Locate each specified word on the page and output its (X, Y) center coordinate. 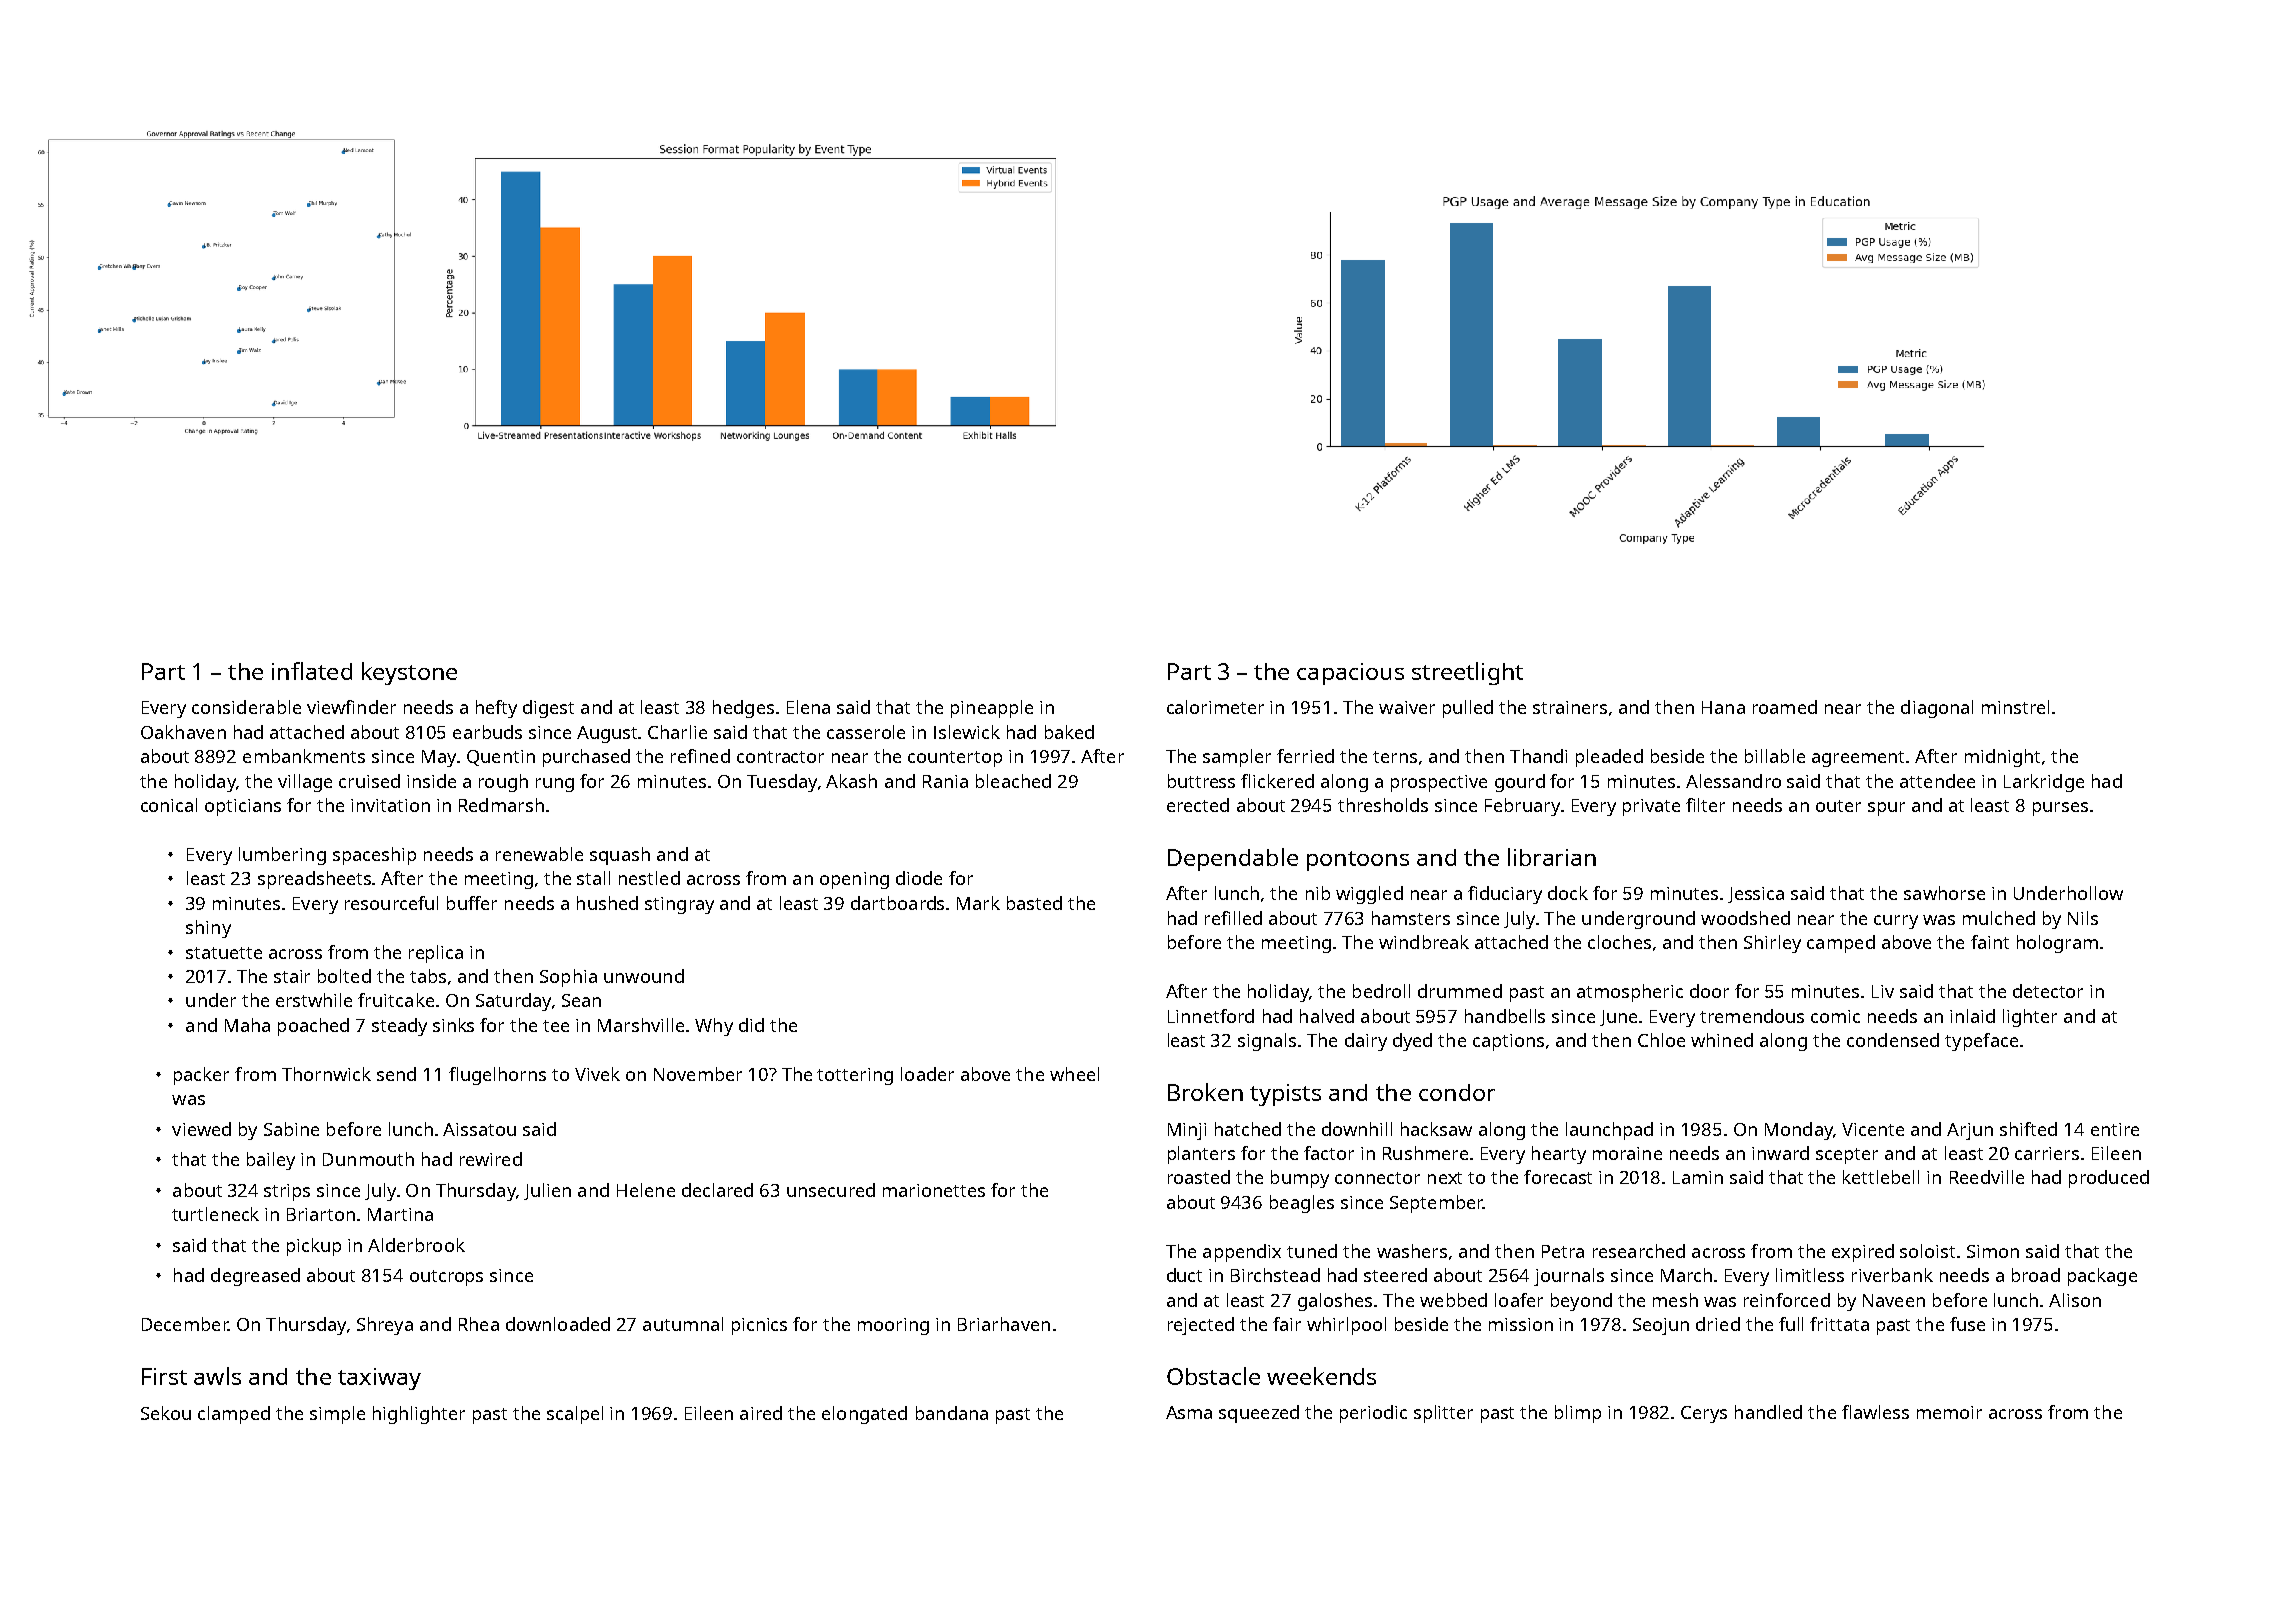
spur (1886, 809)
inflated (312, 671)
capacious (1350, 674)
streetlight (1467, 673)
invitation (390, 805)
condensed (1893, 1040)
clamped (234, 1415)
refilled (1233, 918)
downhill (1357, 1129)
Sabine (291, 1129)
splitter (1443, 1414)
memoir (1949, 1412)
